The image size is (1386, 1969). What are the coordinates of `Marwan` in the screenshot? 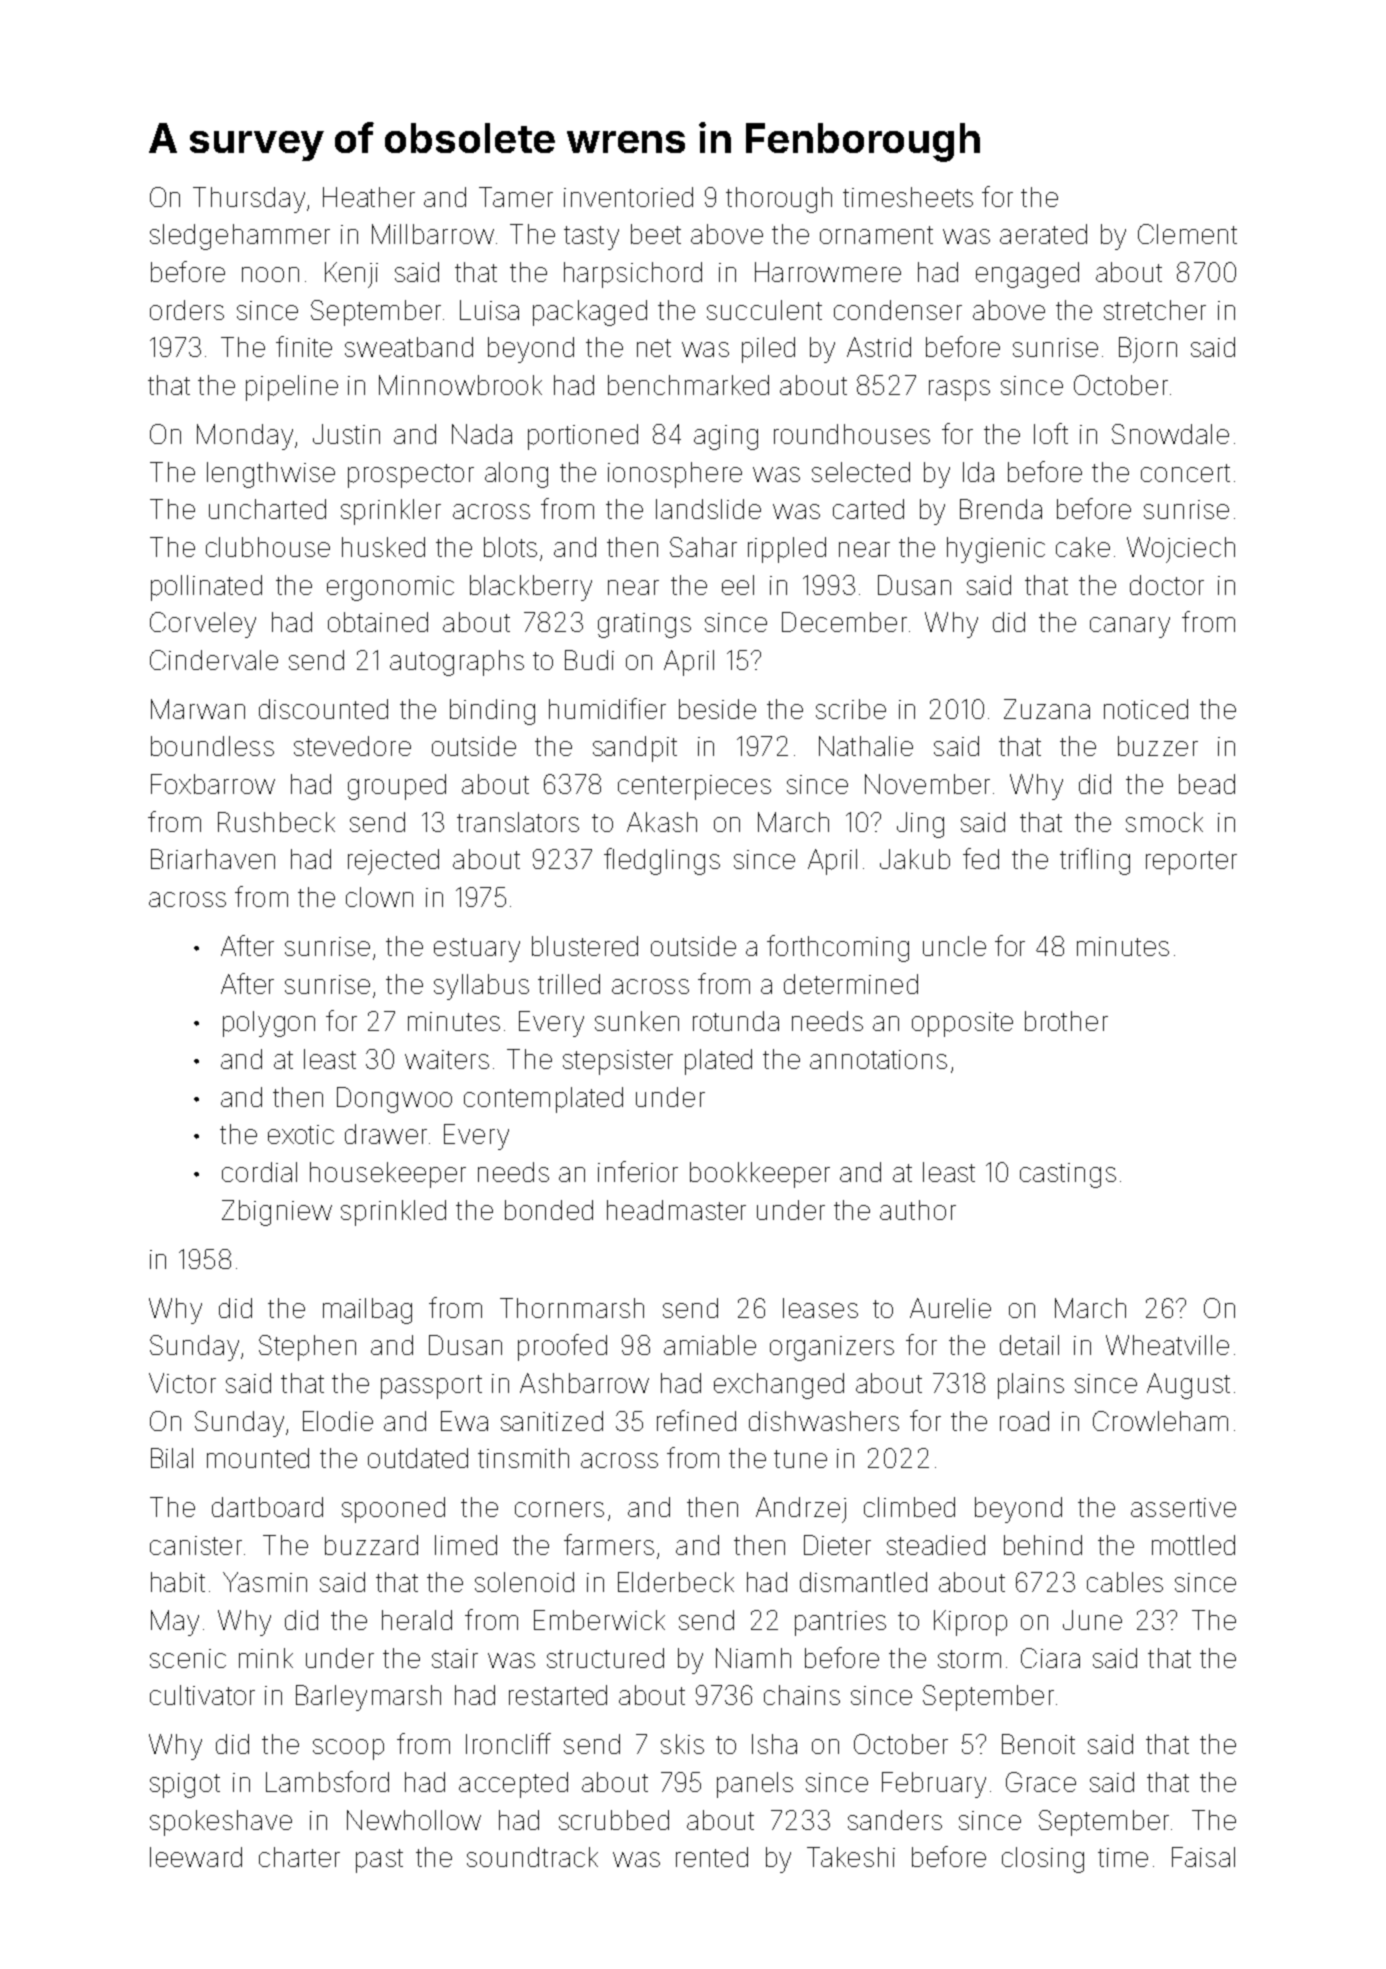 It's located at (198, 709).
